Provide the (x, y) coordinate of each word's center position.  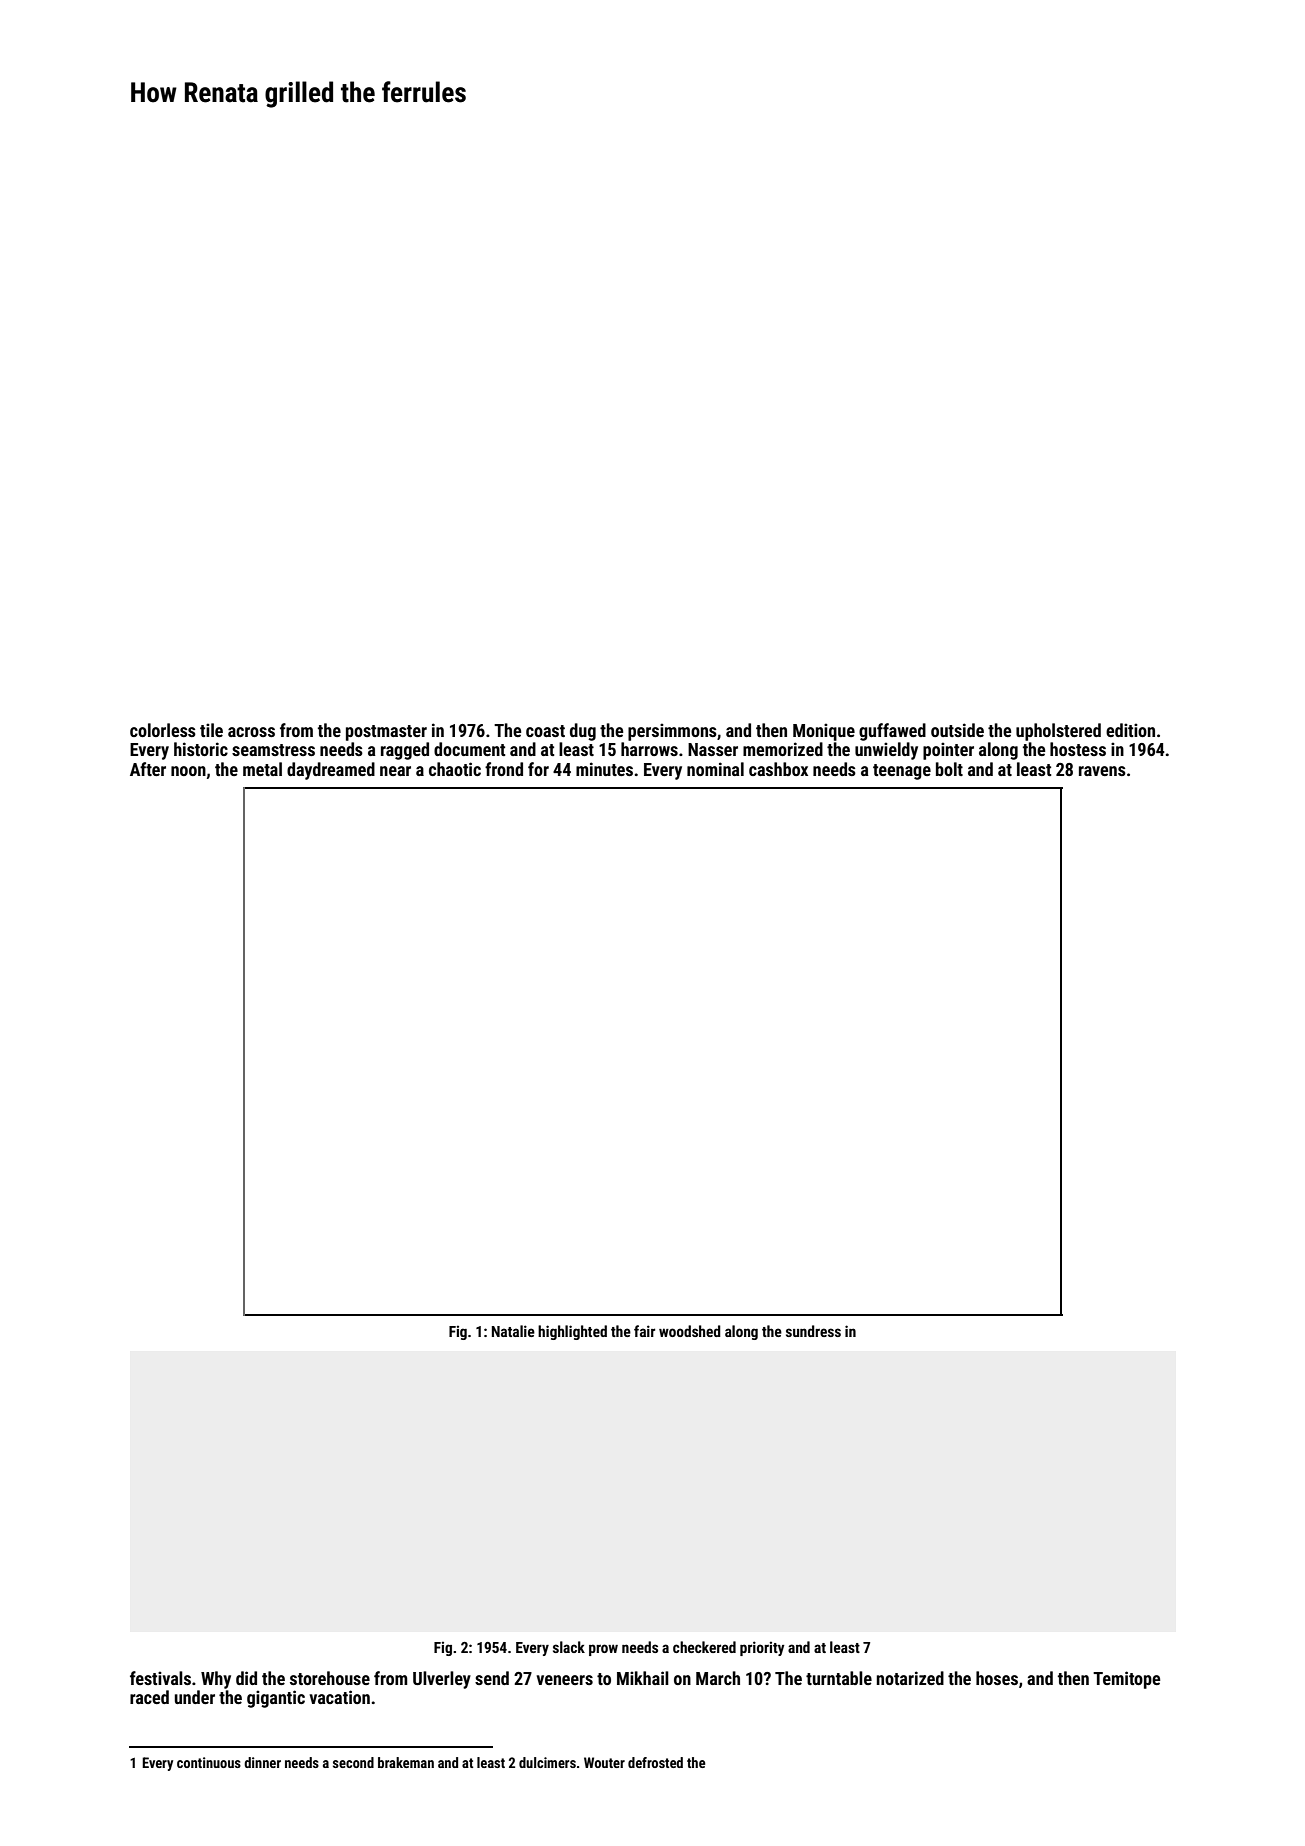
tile (211, 730)
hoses (997, 1678)
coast (545, 731)
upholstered (1058, 732)
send (492, 1678)
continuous (209, 1762)
